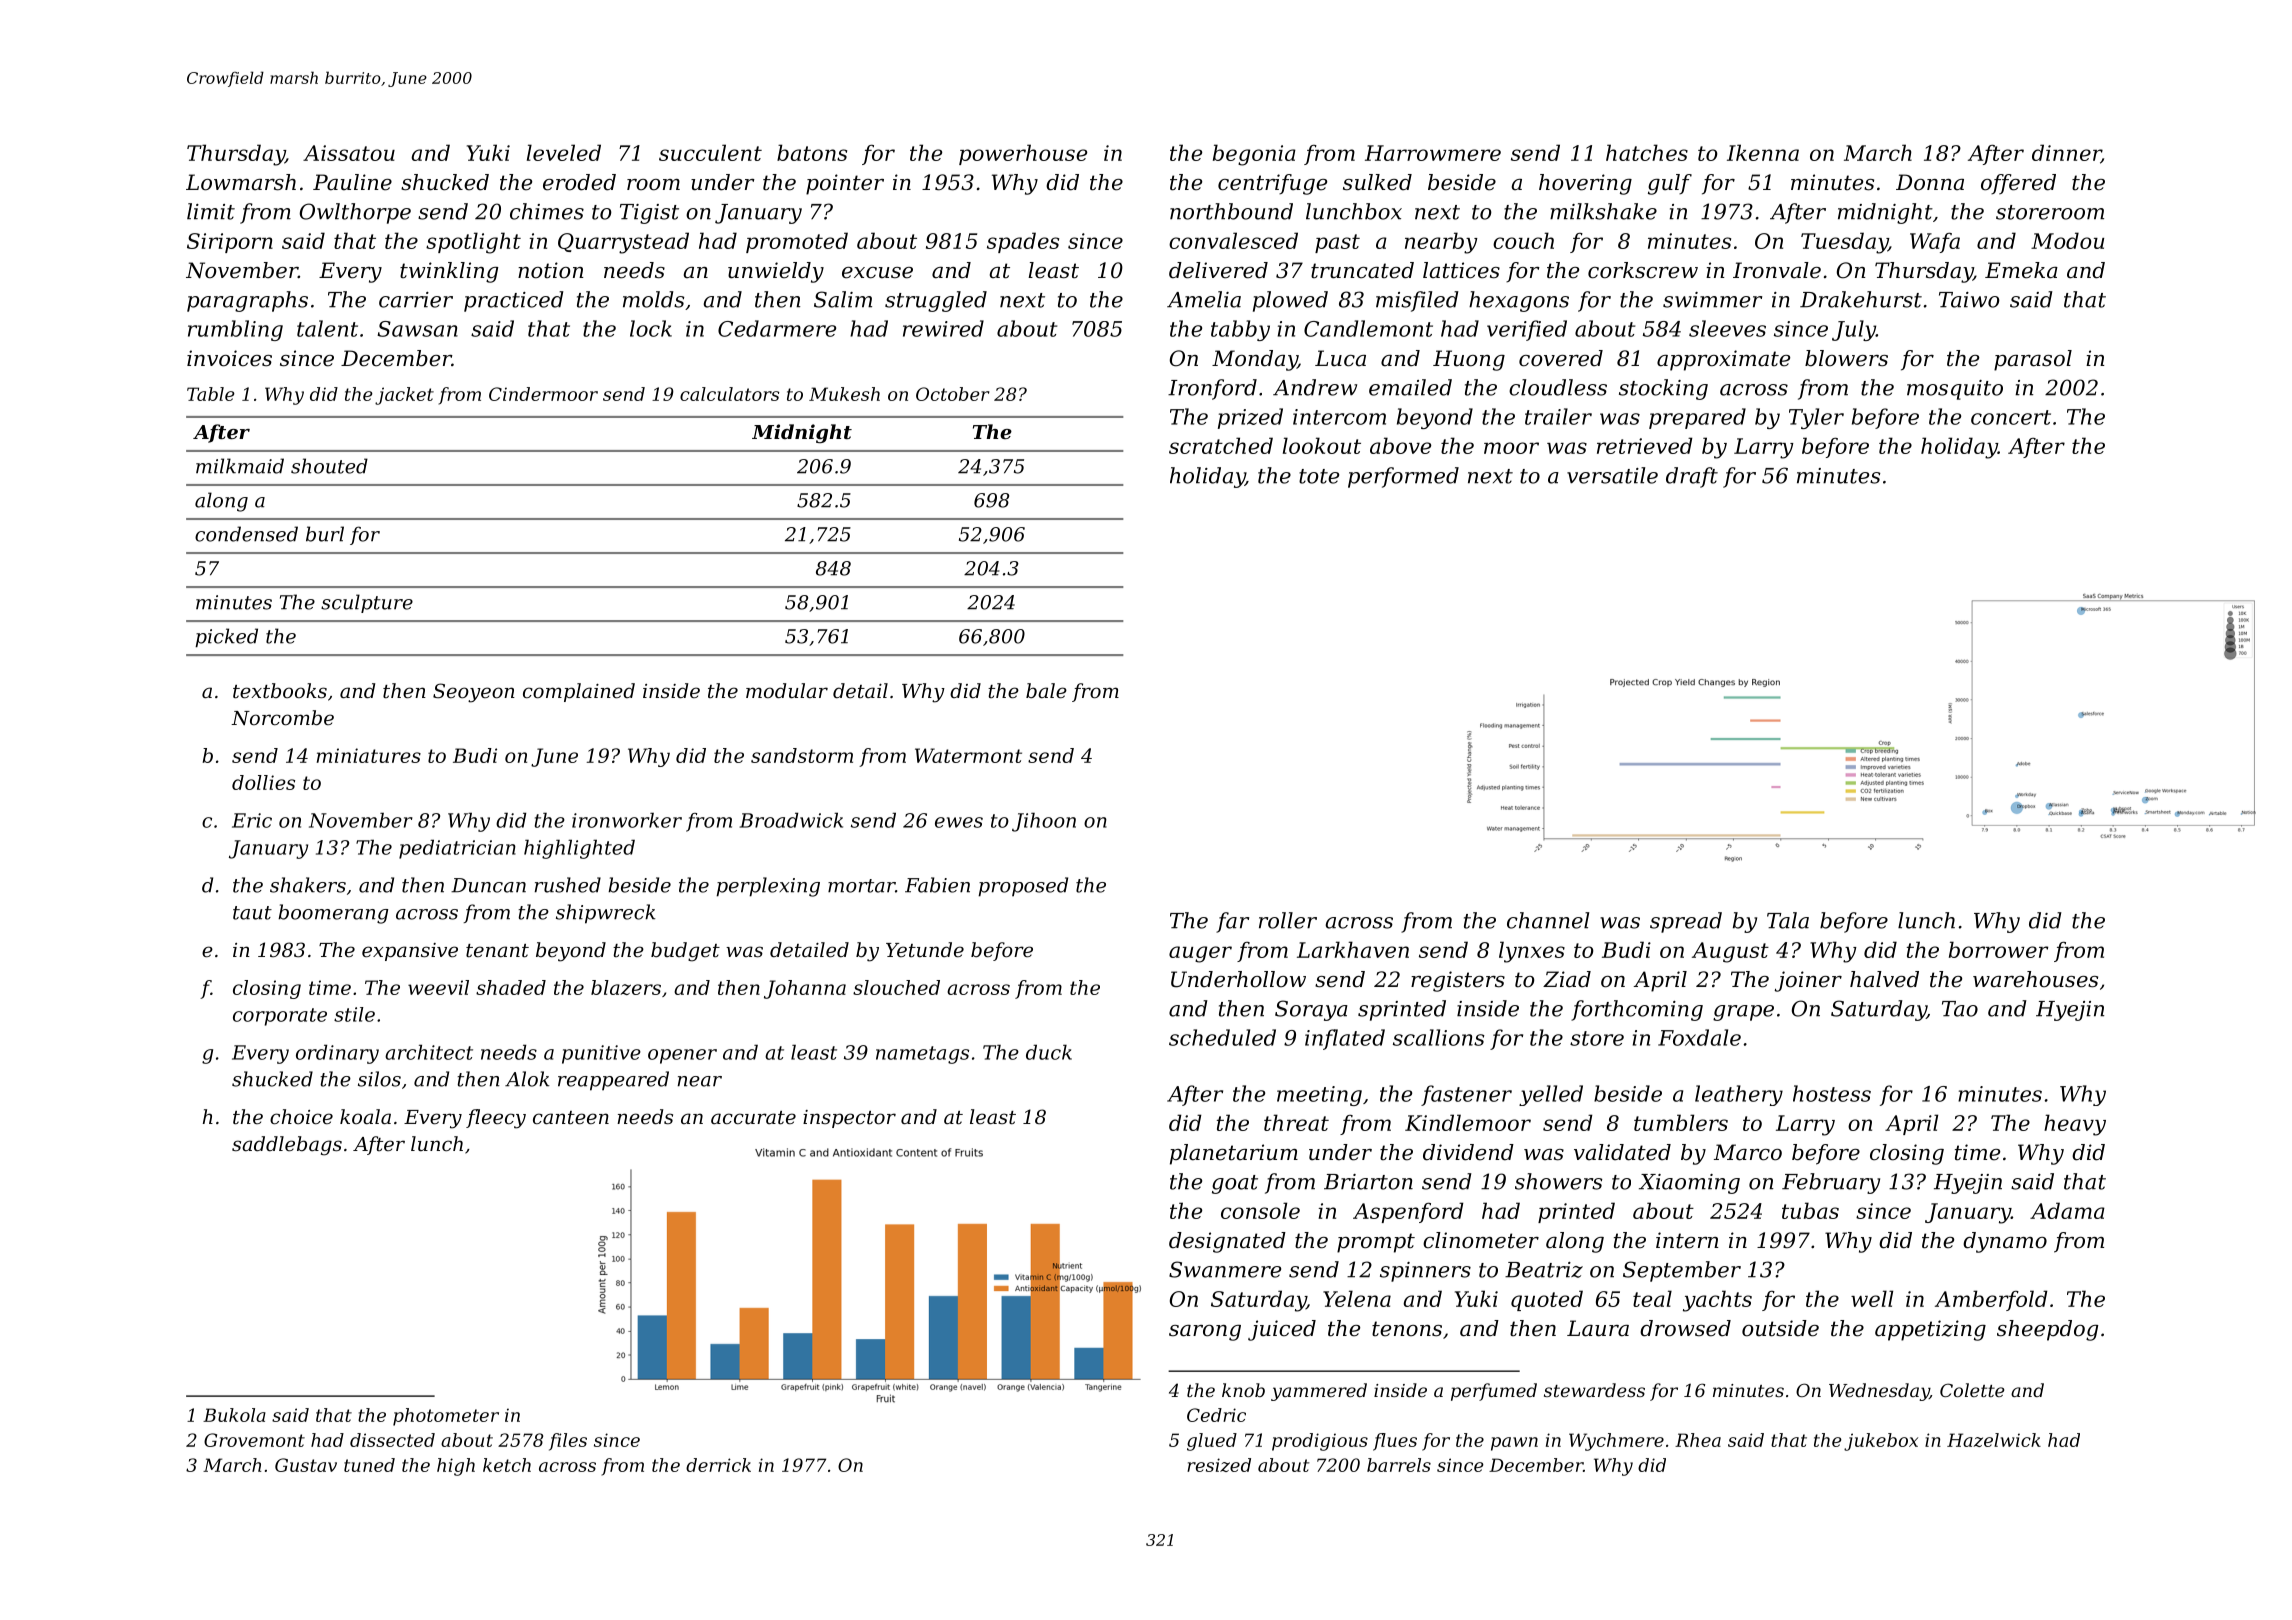 The height and width of the screenshot is (1620, 2292). Describe the element at coordinates (1969, 300) in the screenshot. I see `Taiwo` at that location.
